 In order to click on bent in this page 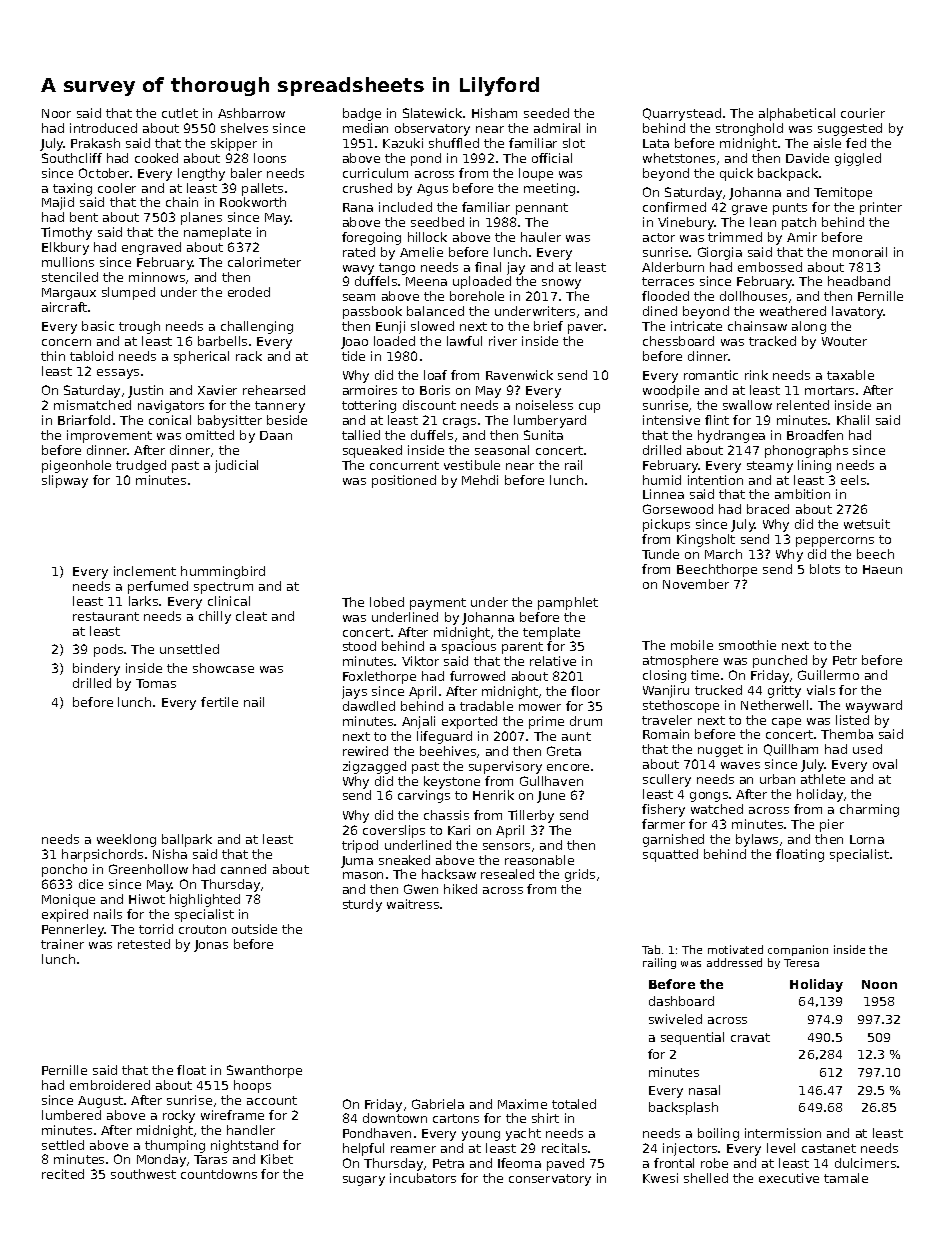, I will do `click(84, 217)`.
